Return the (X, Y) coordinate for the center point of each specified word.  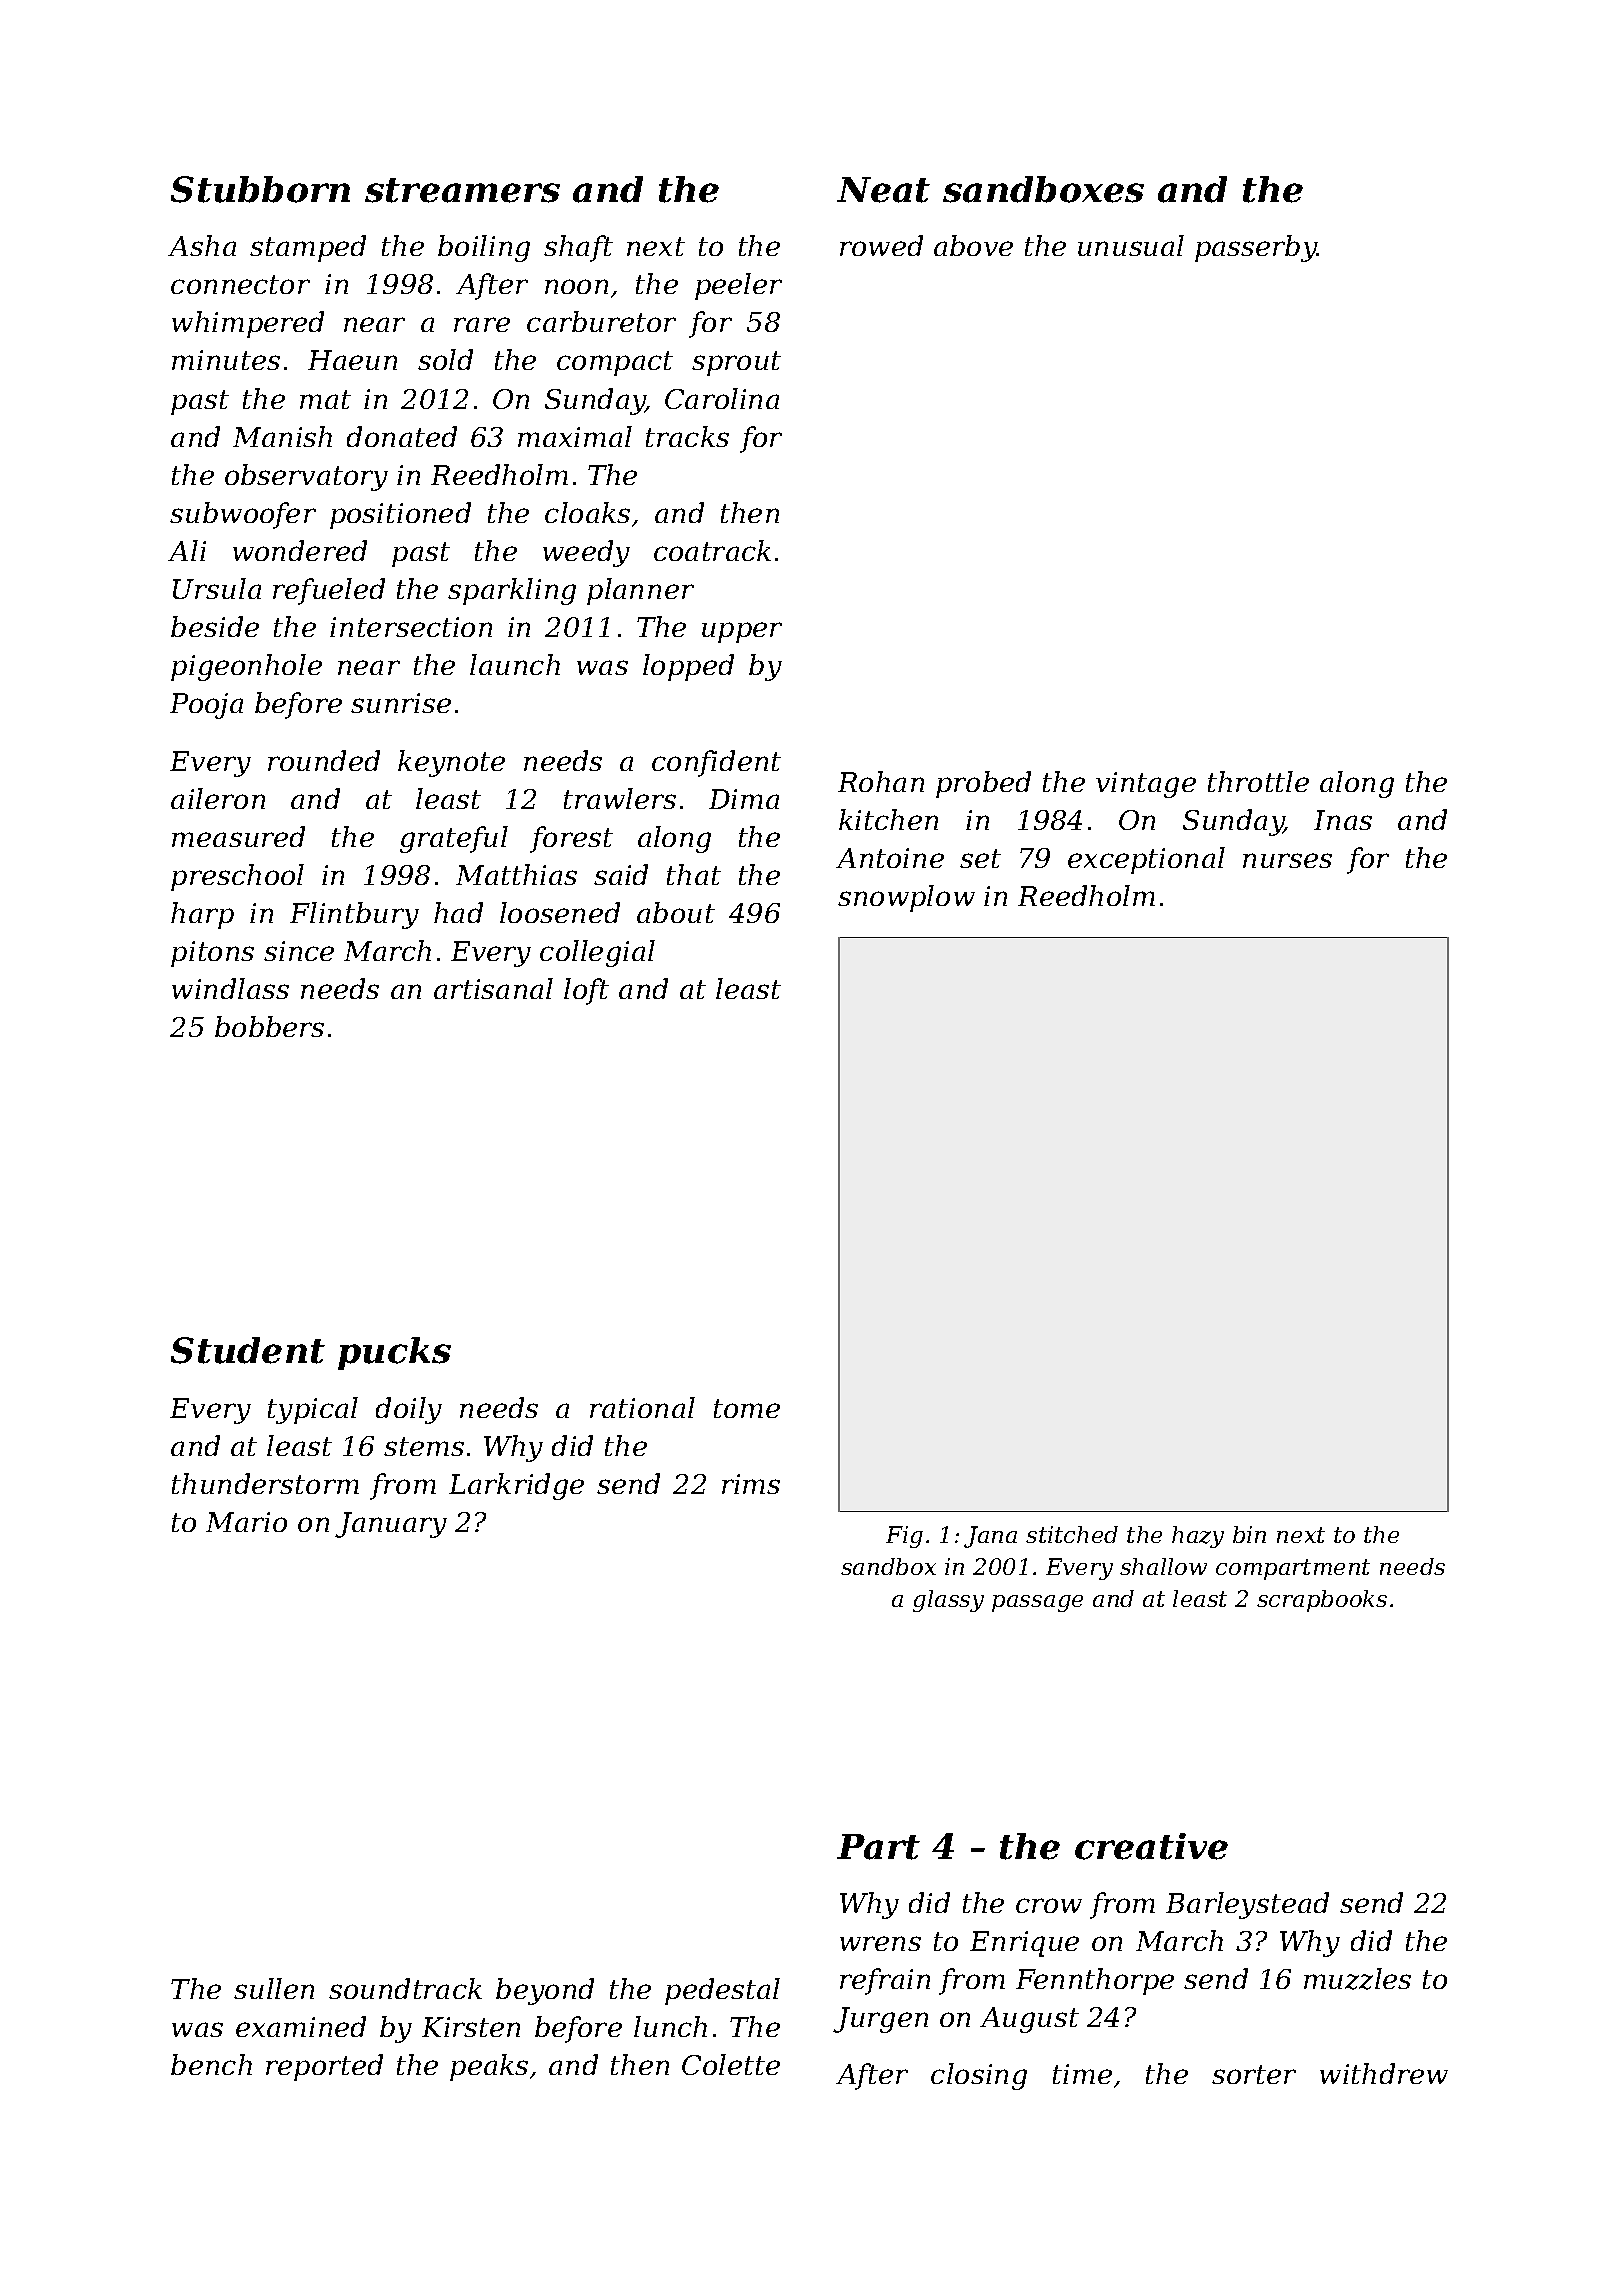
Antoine (890, 858)
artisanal (493, 988)
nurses (1287, 860)
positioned (400, 515)
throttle (1258, 781)
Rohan (881, 781)
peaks (489, 2067)
